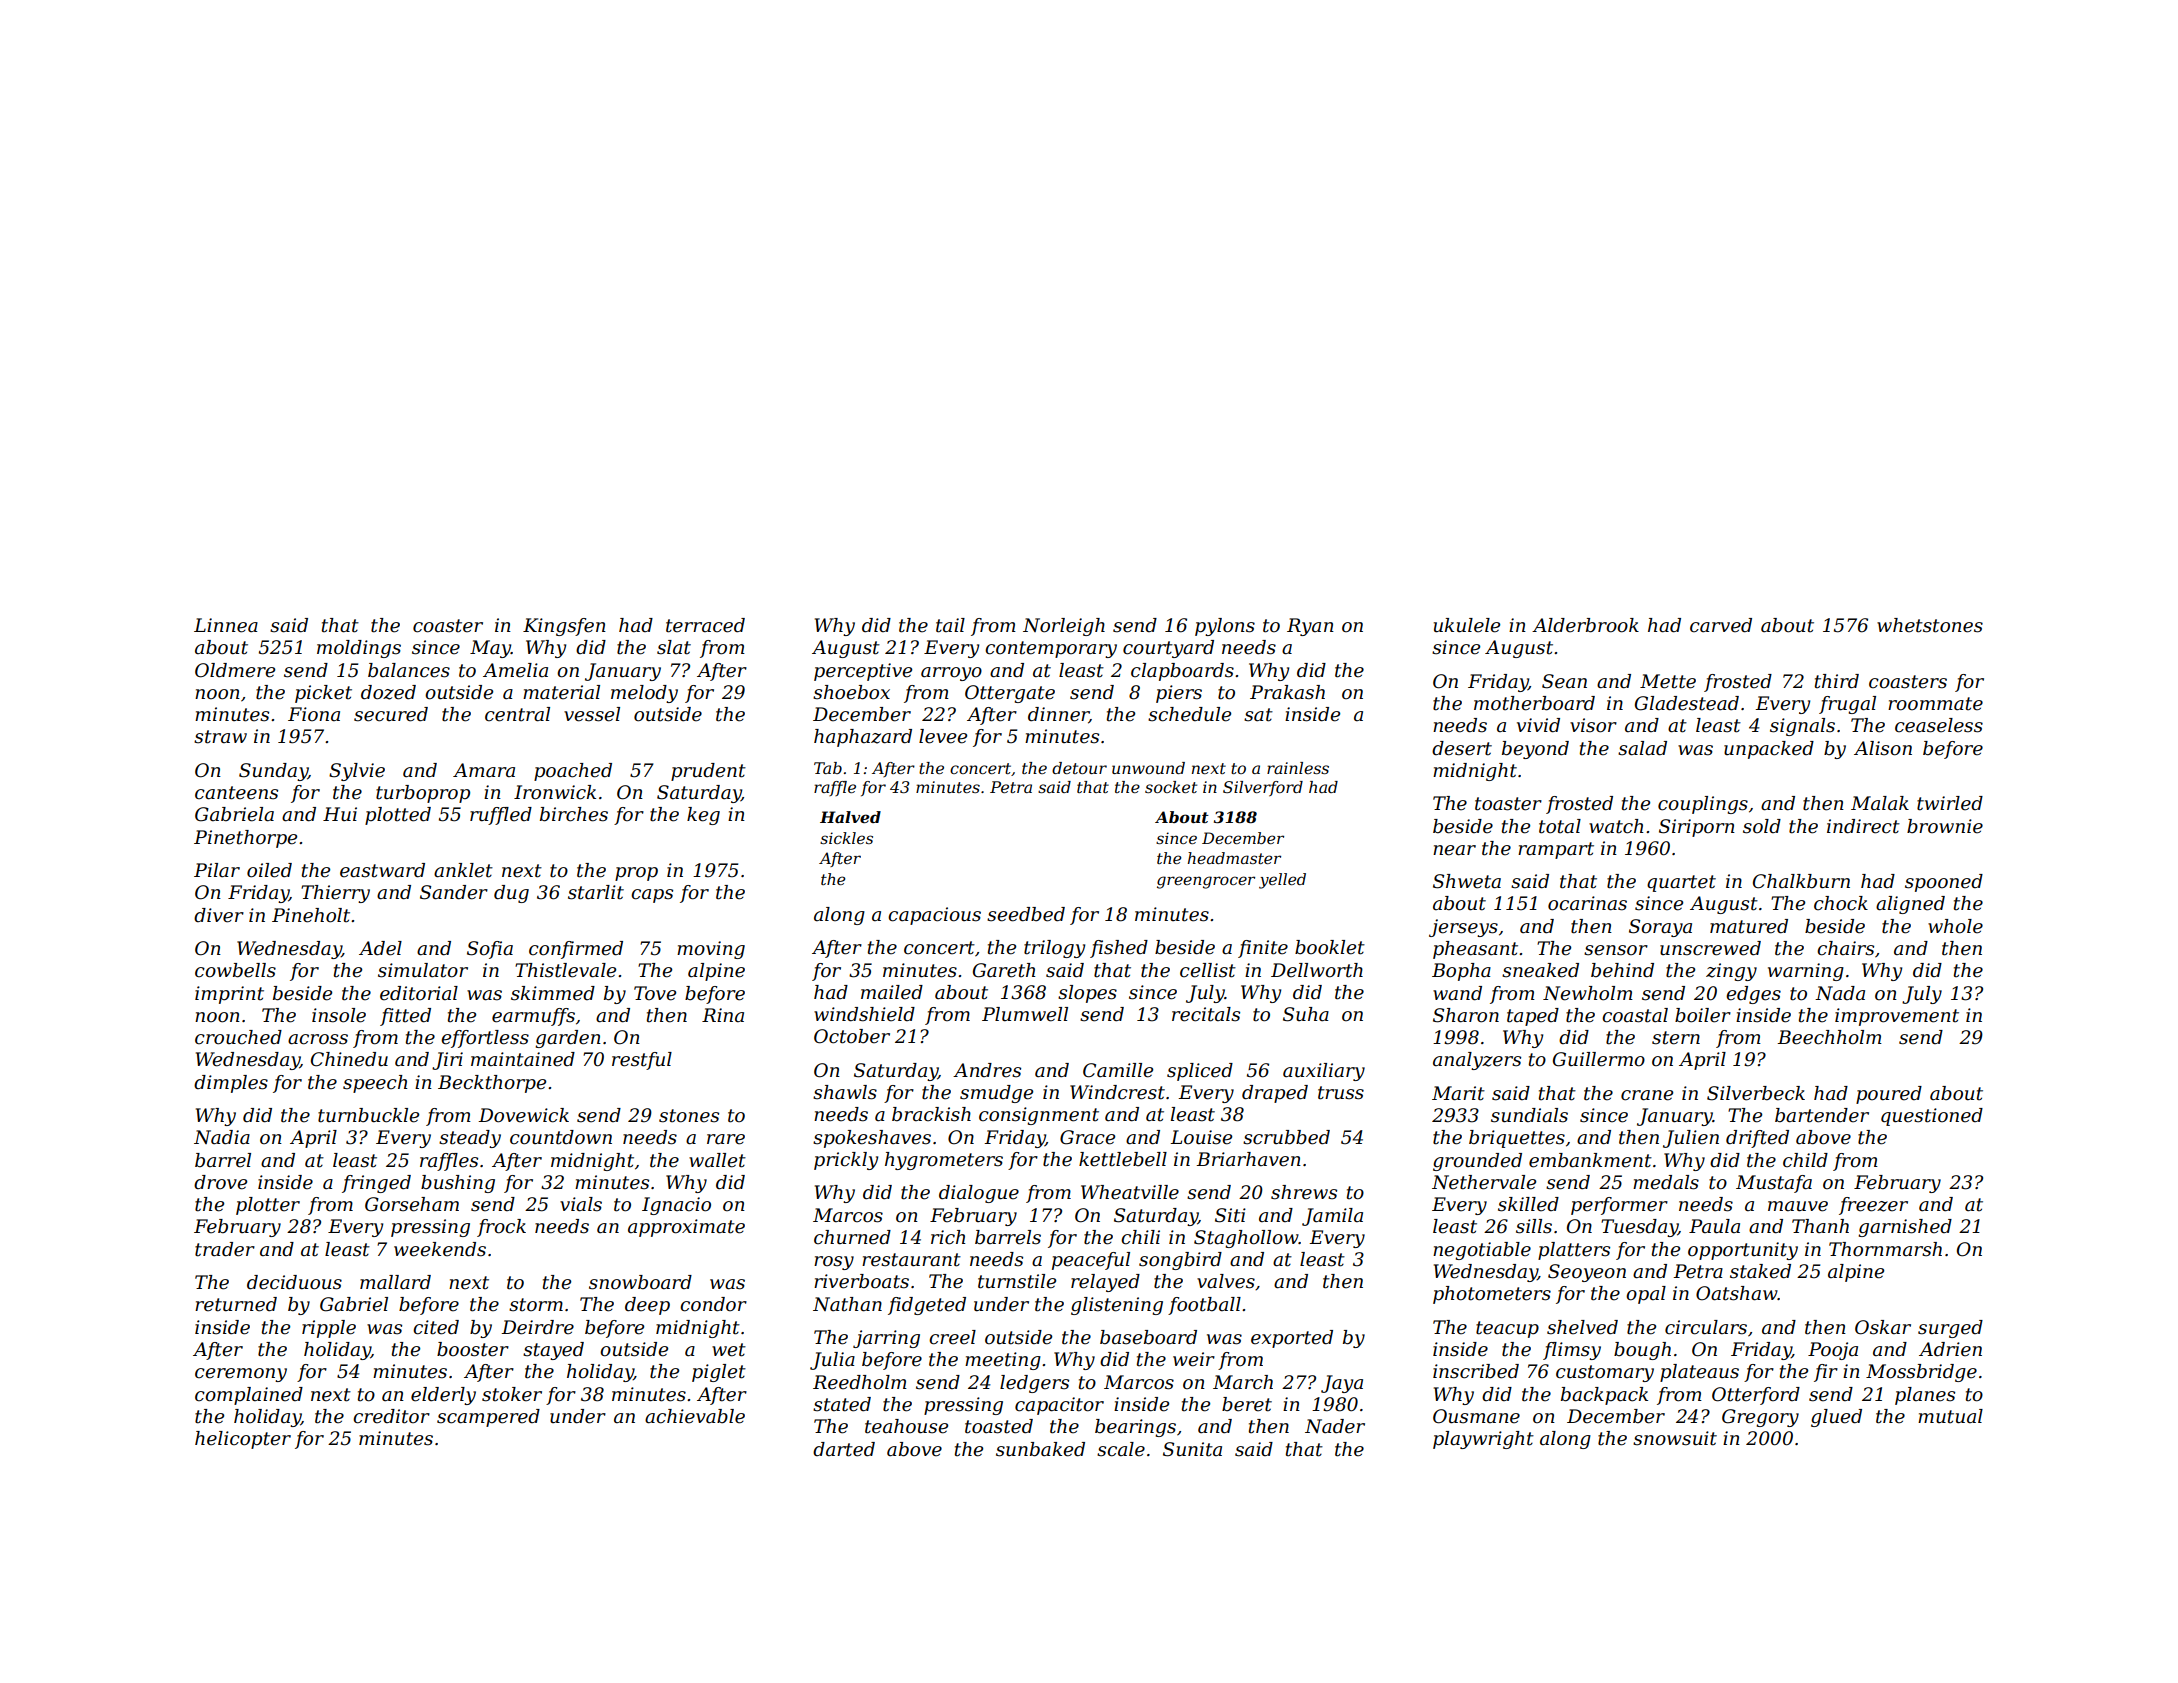 This screenshot has width=2178, height=1683. I want to click on valves, so click(1226, 1281).
